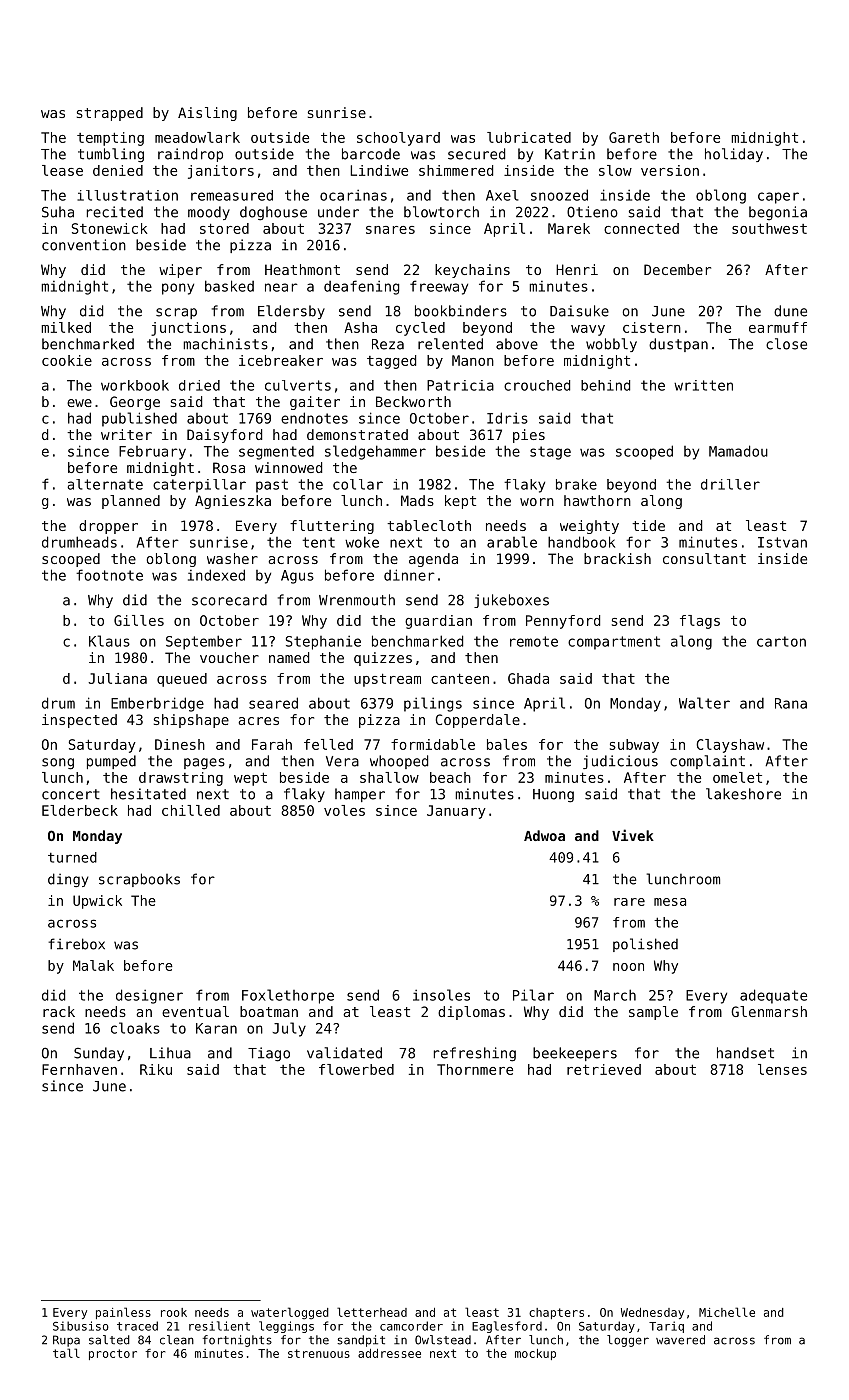 Image resolution: width=849 pixels, height=1400 pixels. I want to click on southwest, so click(769, 228).
